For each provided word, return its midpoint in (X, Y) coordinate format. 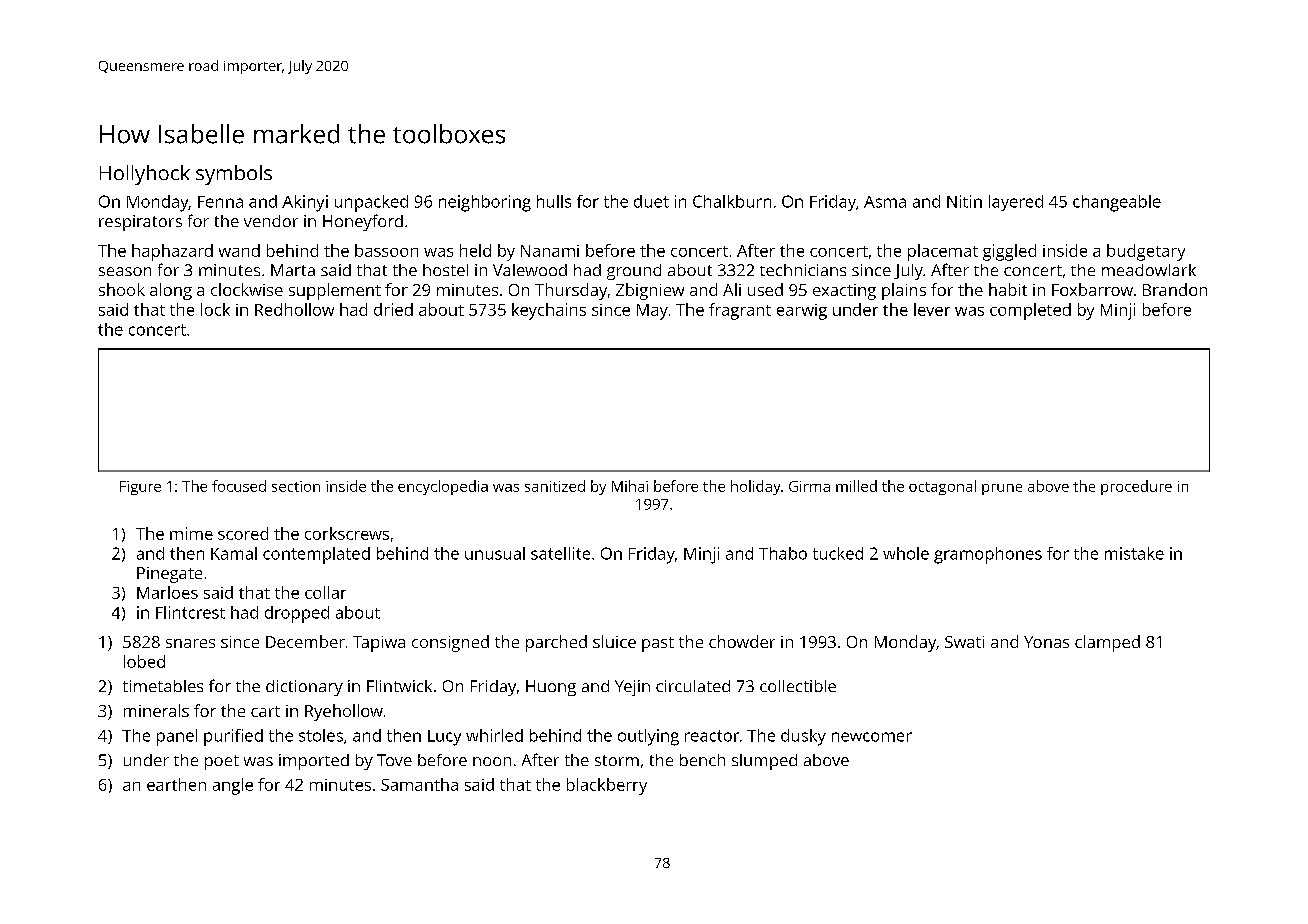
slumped (764, 762)
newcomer (872, 737)
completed (1030, 311)
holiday (755, 487)
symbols (234, 175)
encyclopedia (443, 487)
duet (651, 201)
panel (177, 737)
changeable (1117, 203)
